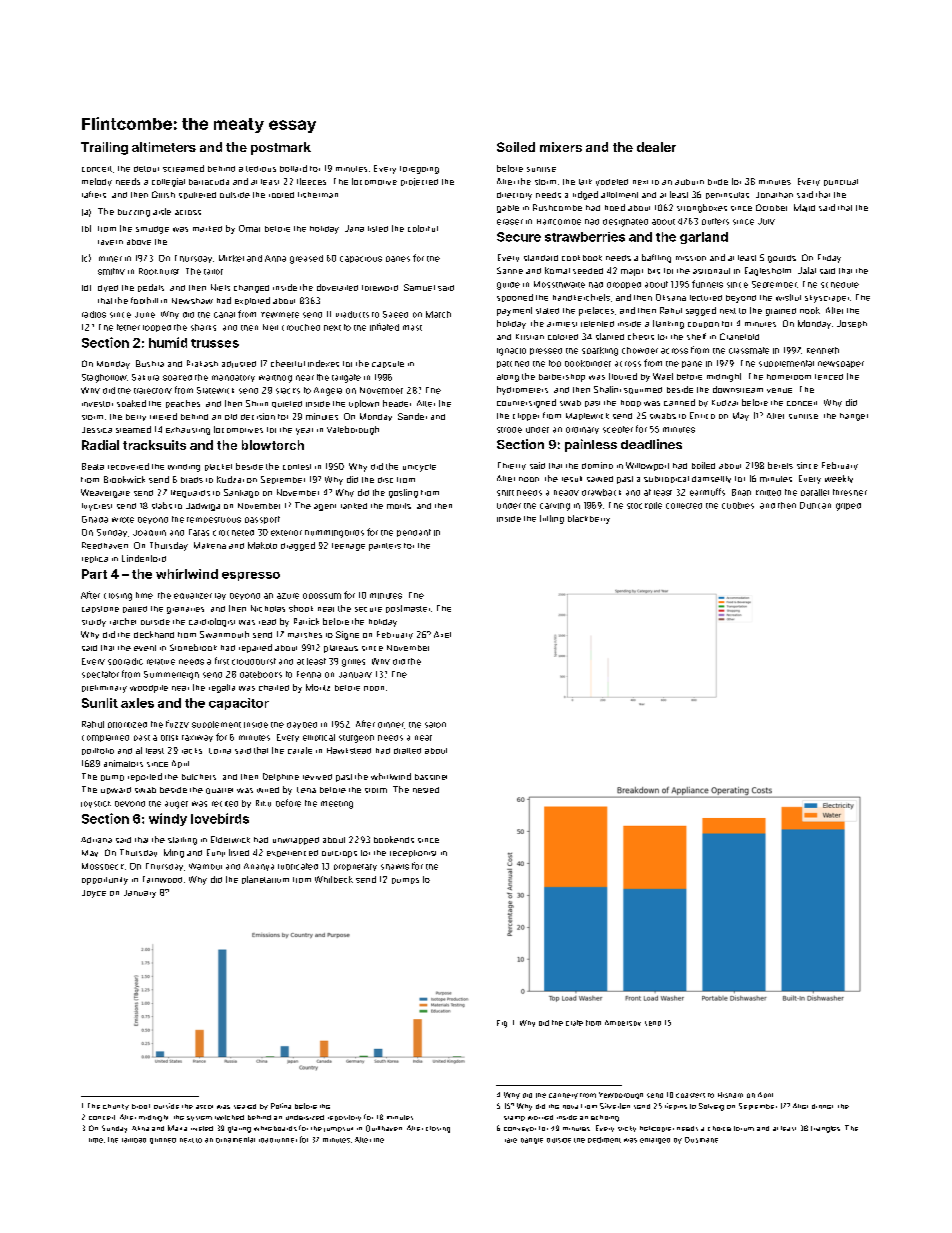 The image size is (952, 1233). I want to click on directory, so click(514, 196).
